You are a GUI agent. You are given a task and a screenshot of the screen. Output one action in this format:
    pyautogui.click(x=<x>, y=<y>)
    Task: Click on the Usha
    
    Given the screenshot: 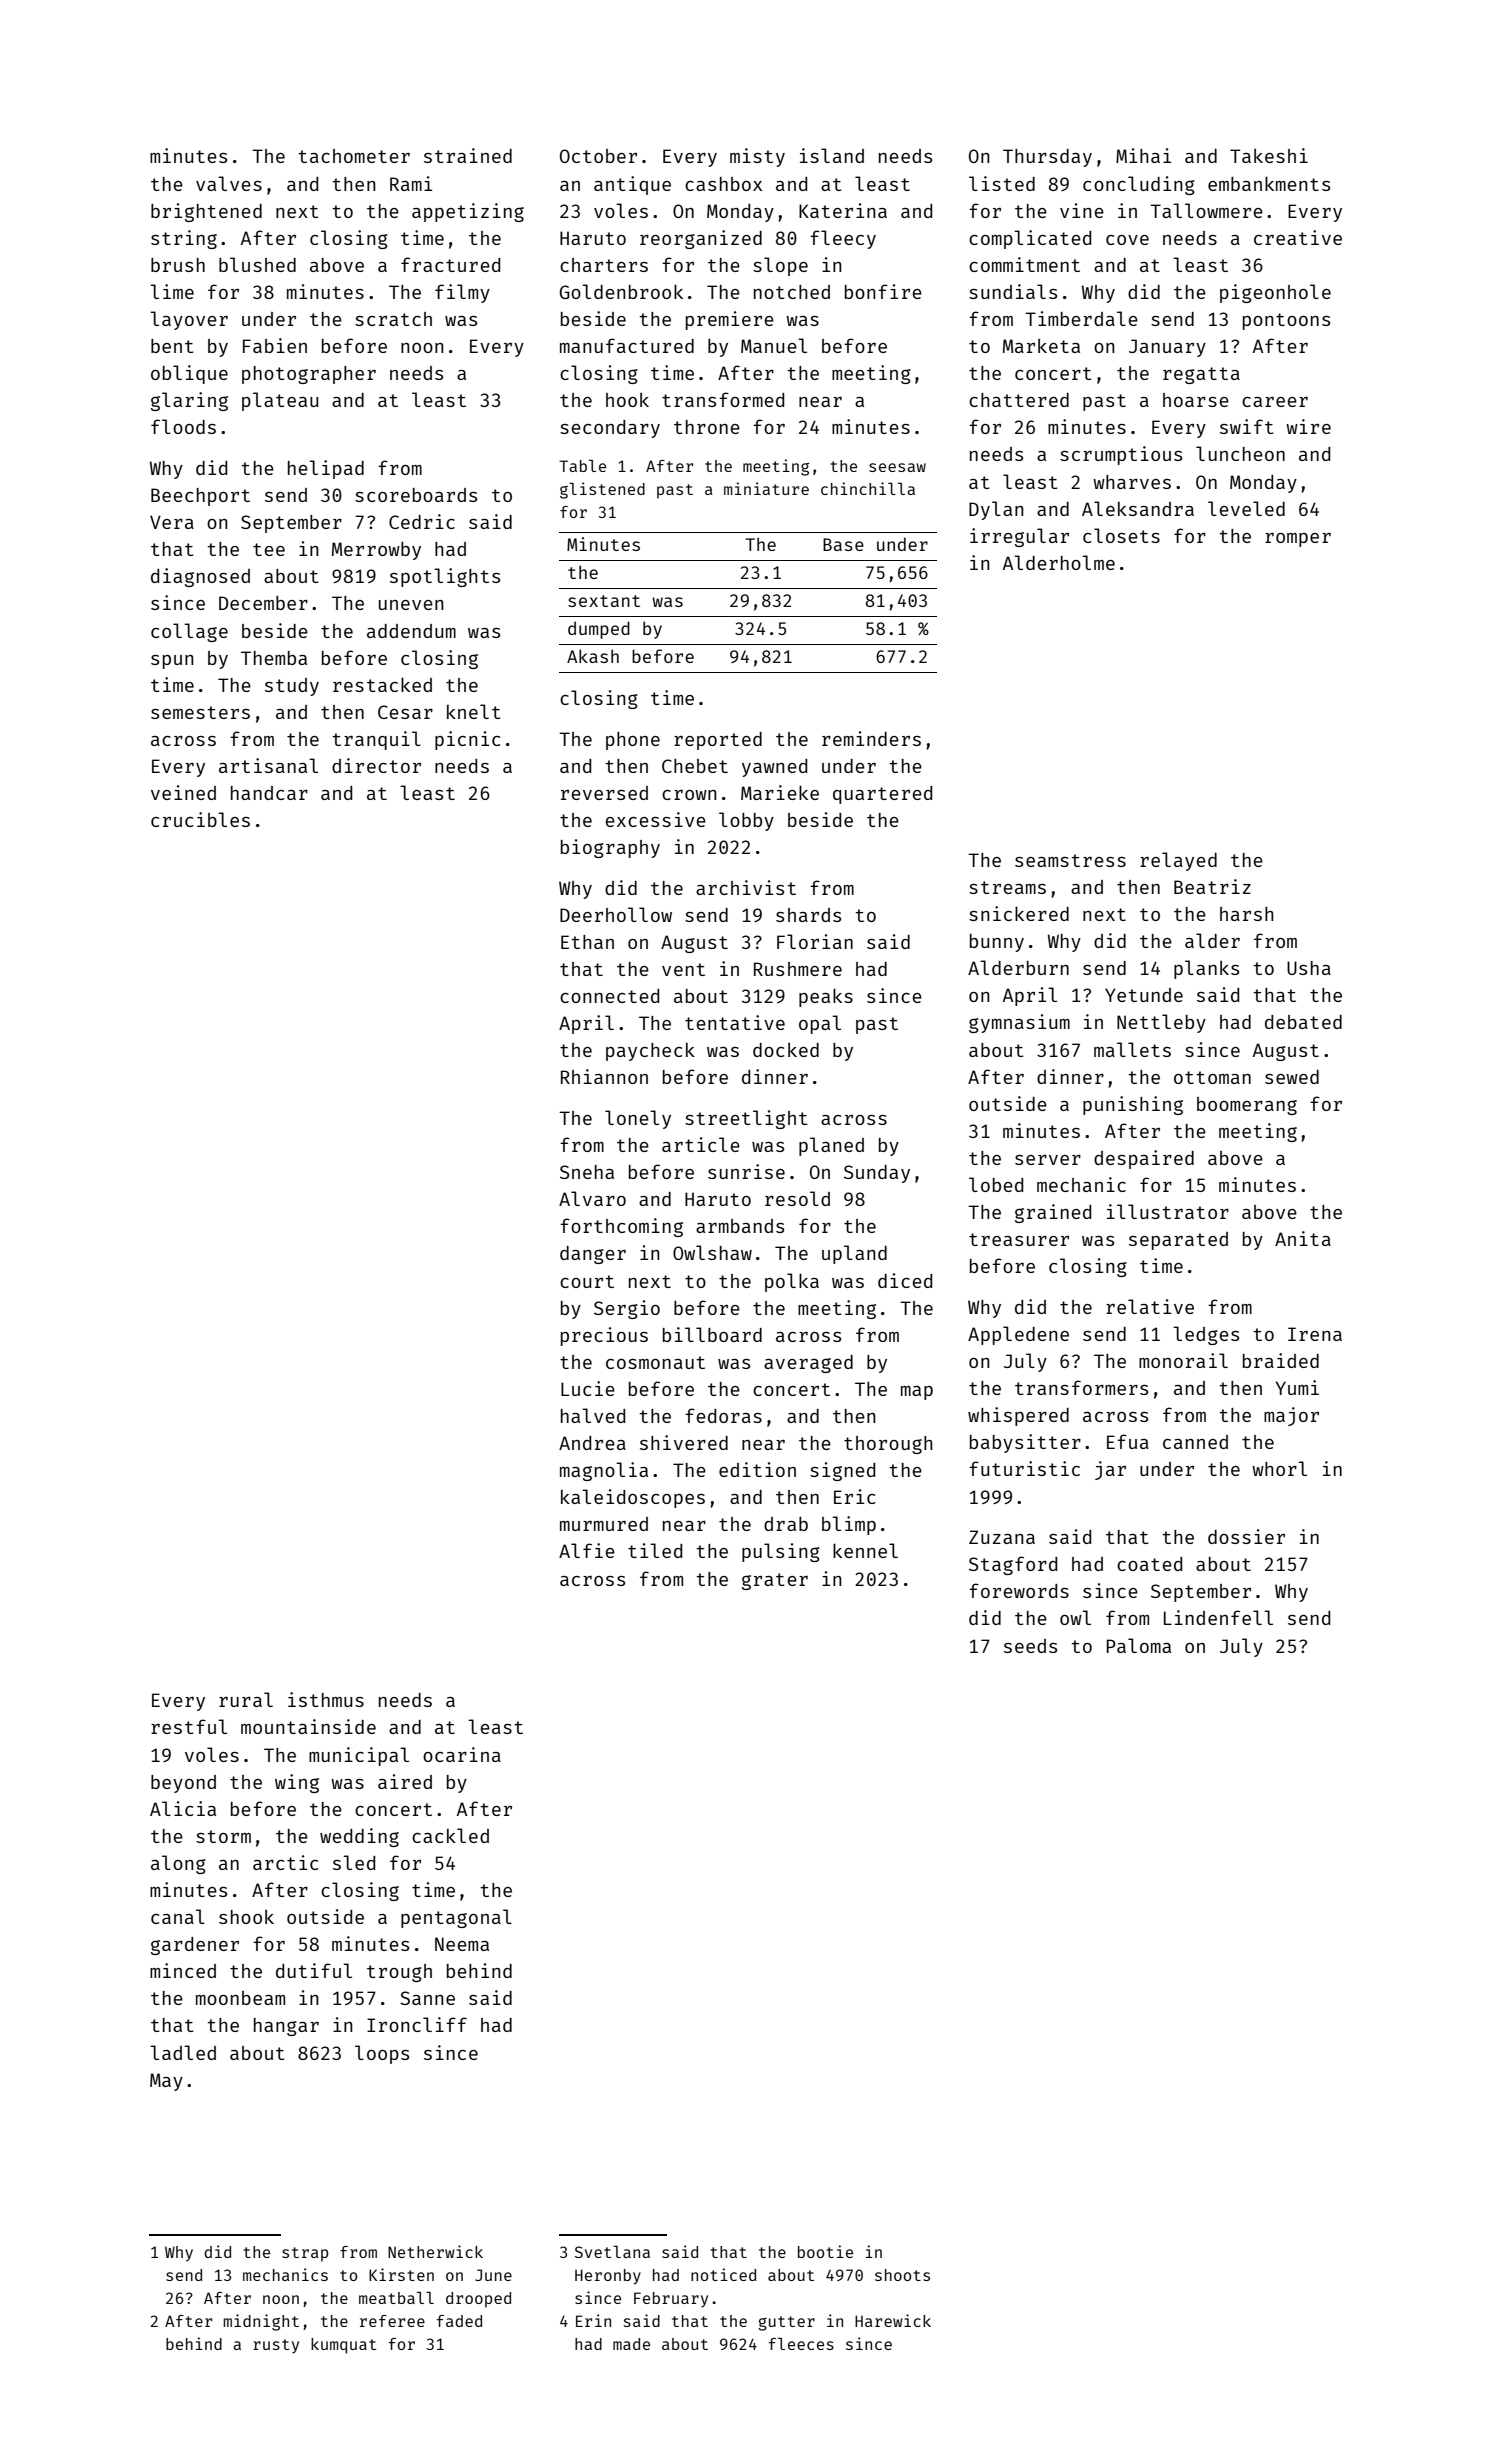 What is the action you would take?
    pyautogui.click(x=1309, y=968)
